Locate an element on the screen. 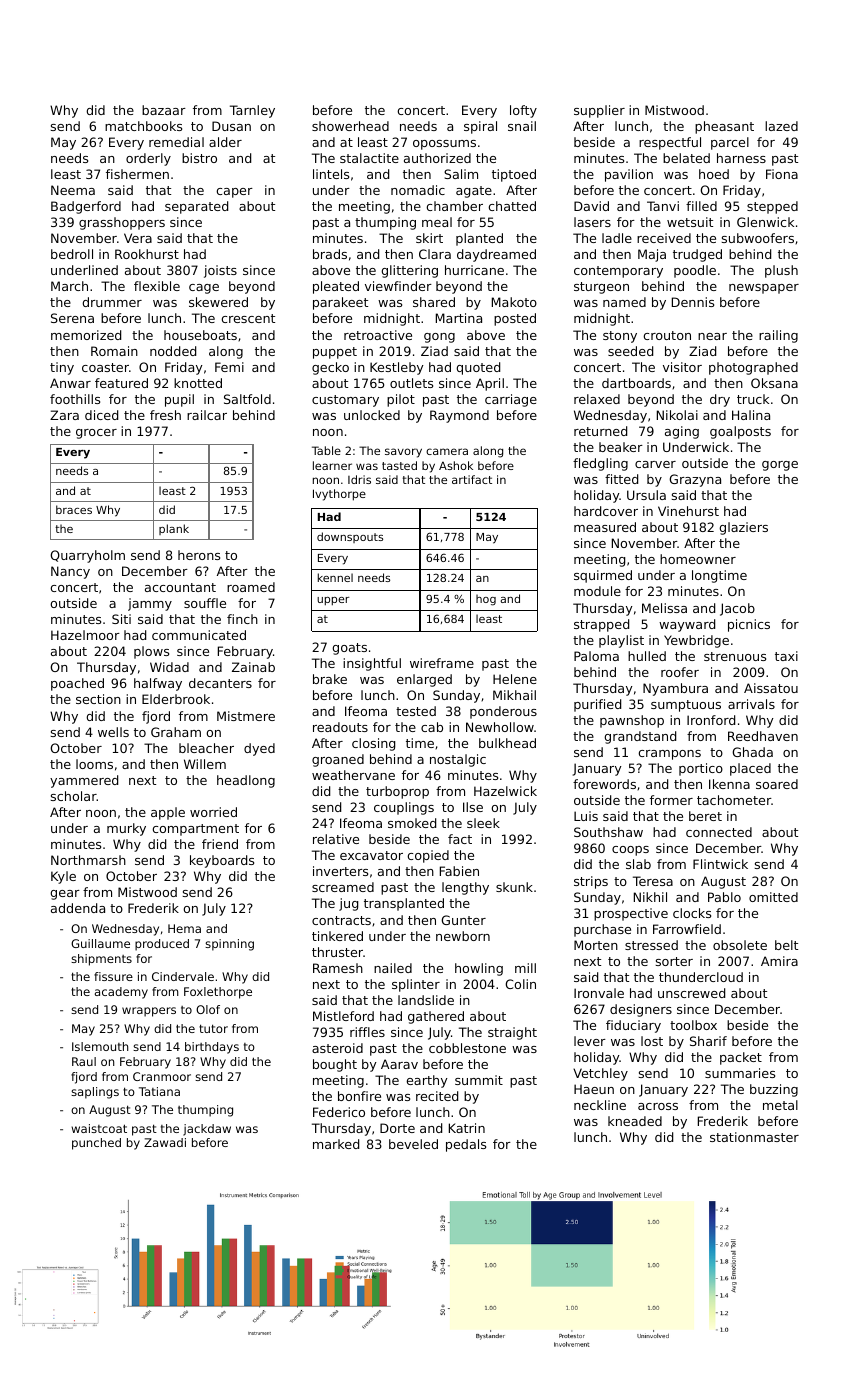  Graham is located at coordinates (176, 732).
